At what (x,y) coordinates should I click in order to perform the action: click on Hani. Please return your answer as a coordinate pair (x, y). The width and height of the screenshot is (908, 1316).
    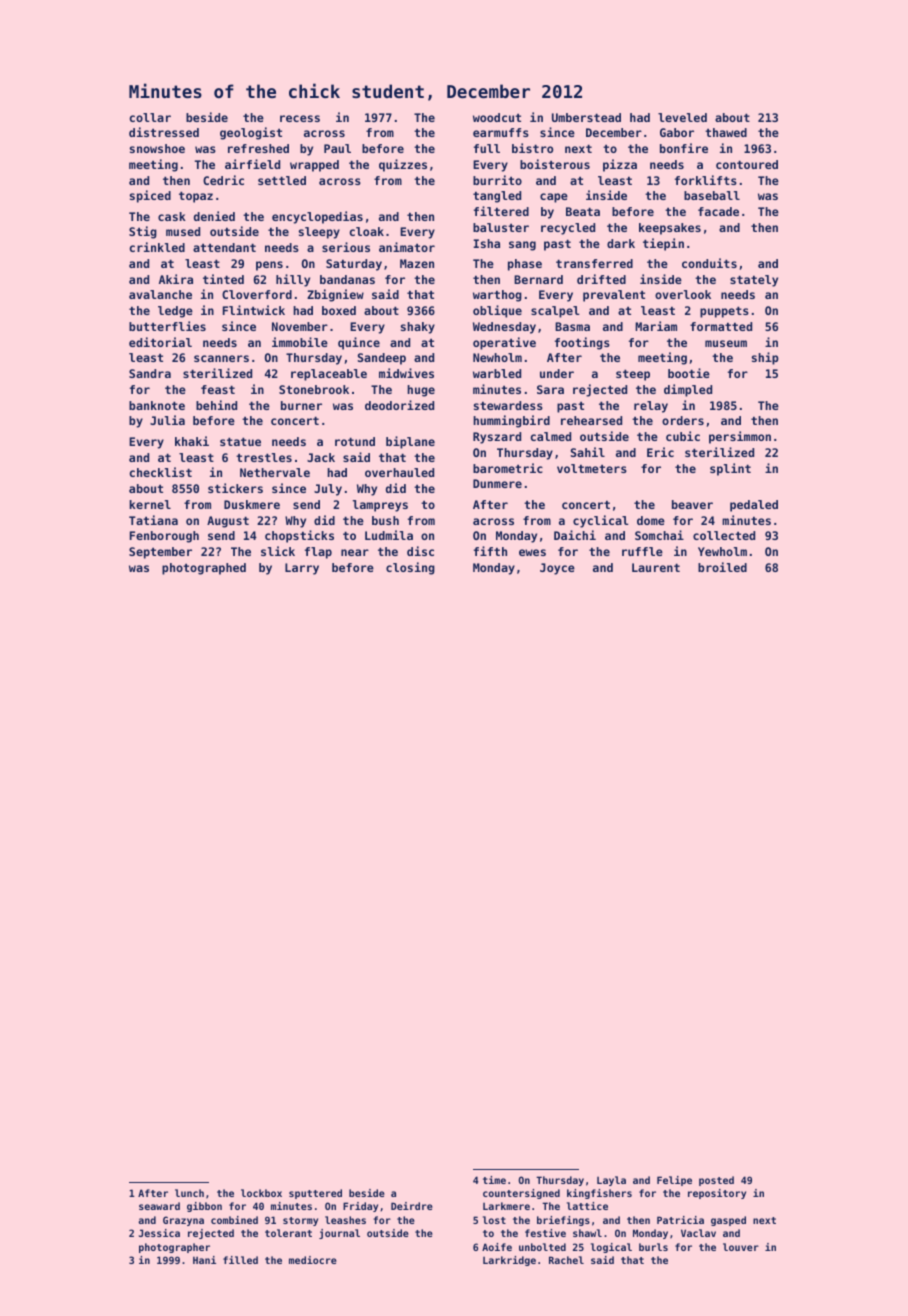
    Looking at the image, I should click on (204, 1260).
